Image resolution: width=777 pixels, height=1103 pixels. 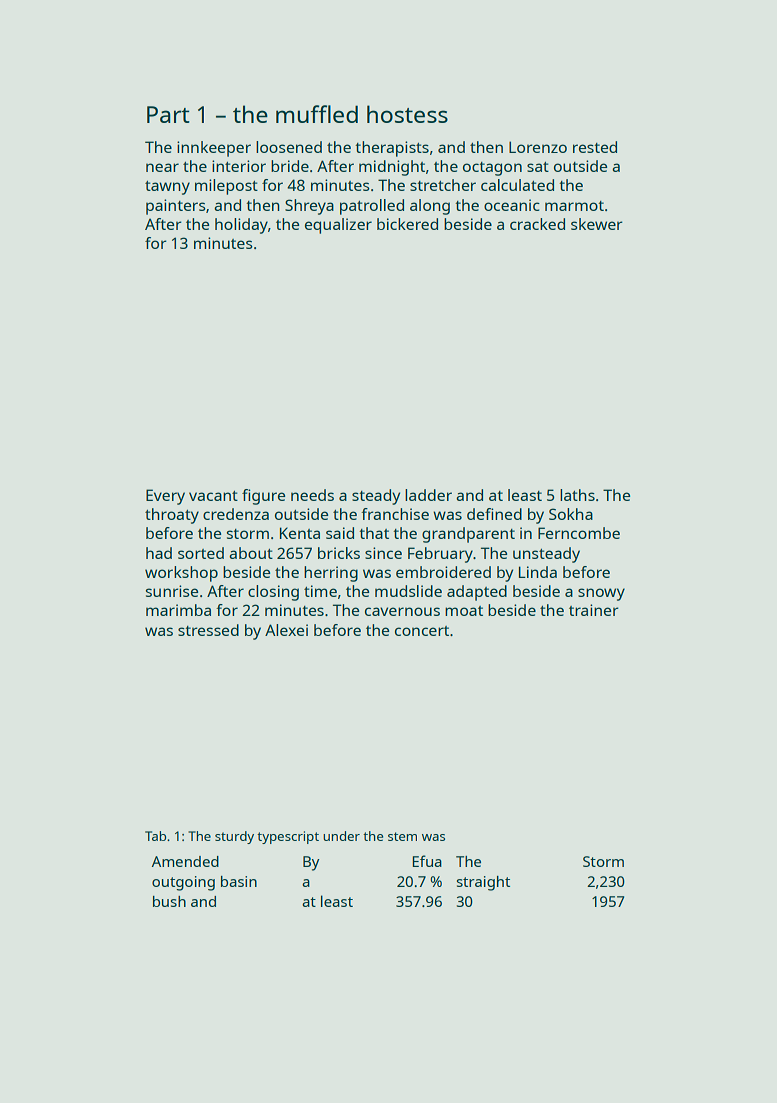 I want to click on had, so click(x=159, y=553).
